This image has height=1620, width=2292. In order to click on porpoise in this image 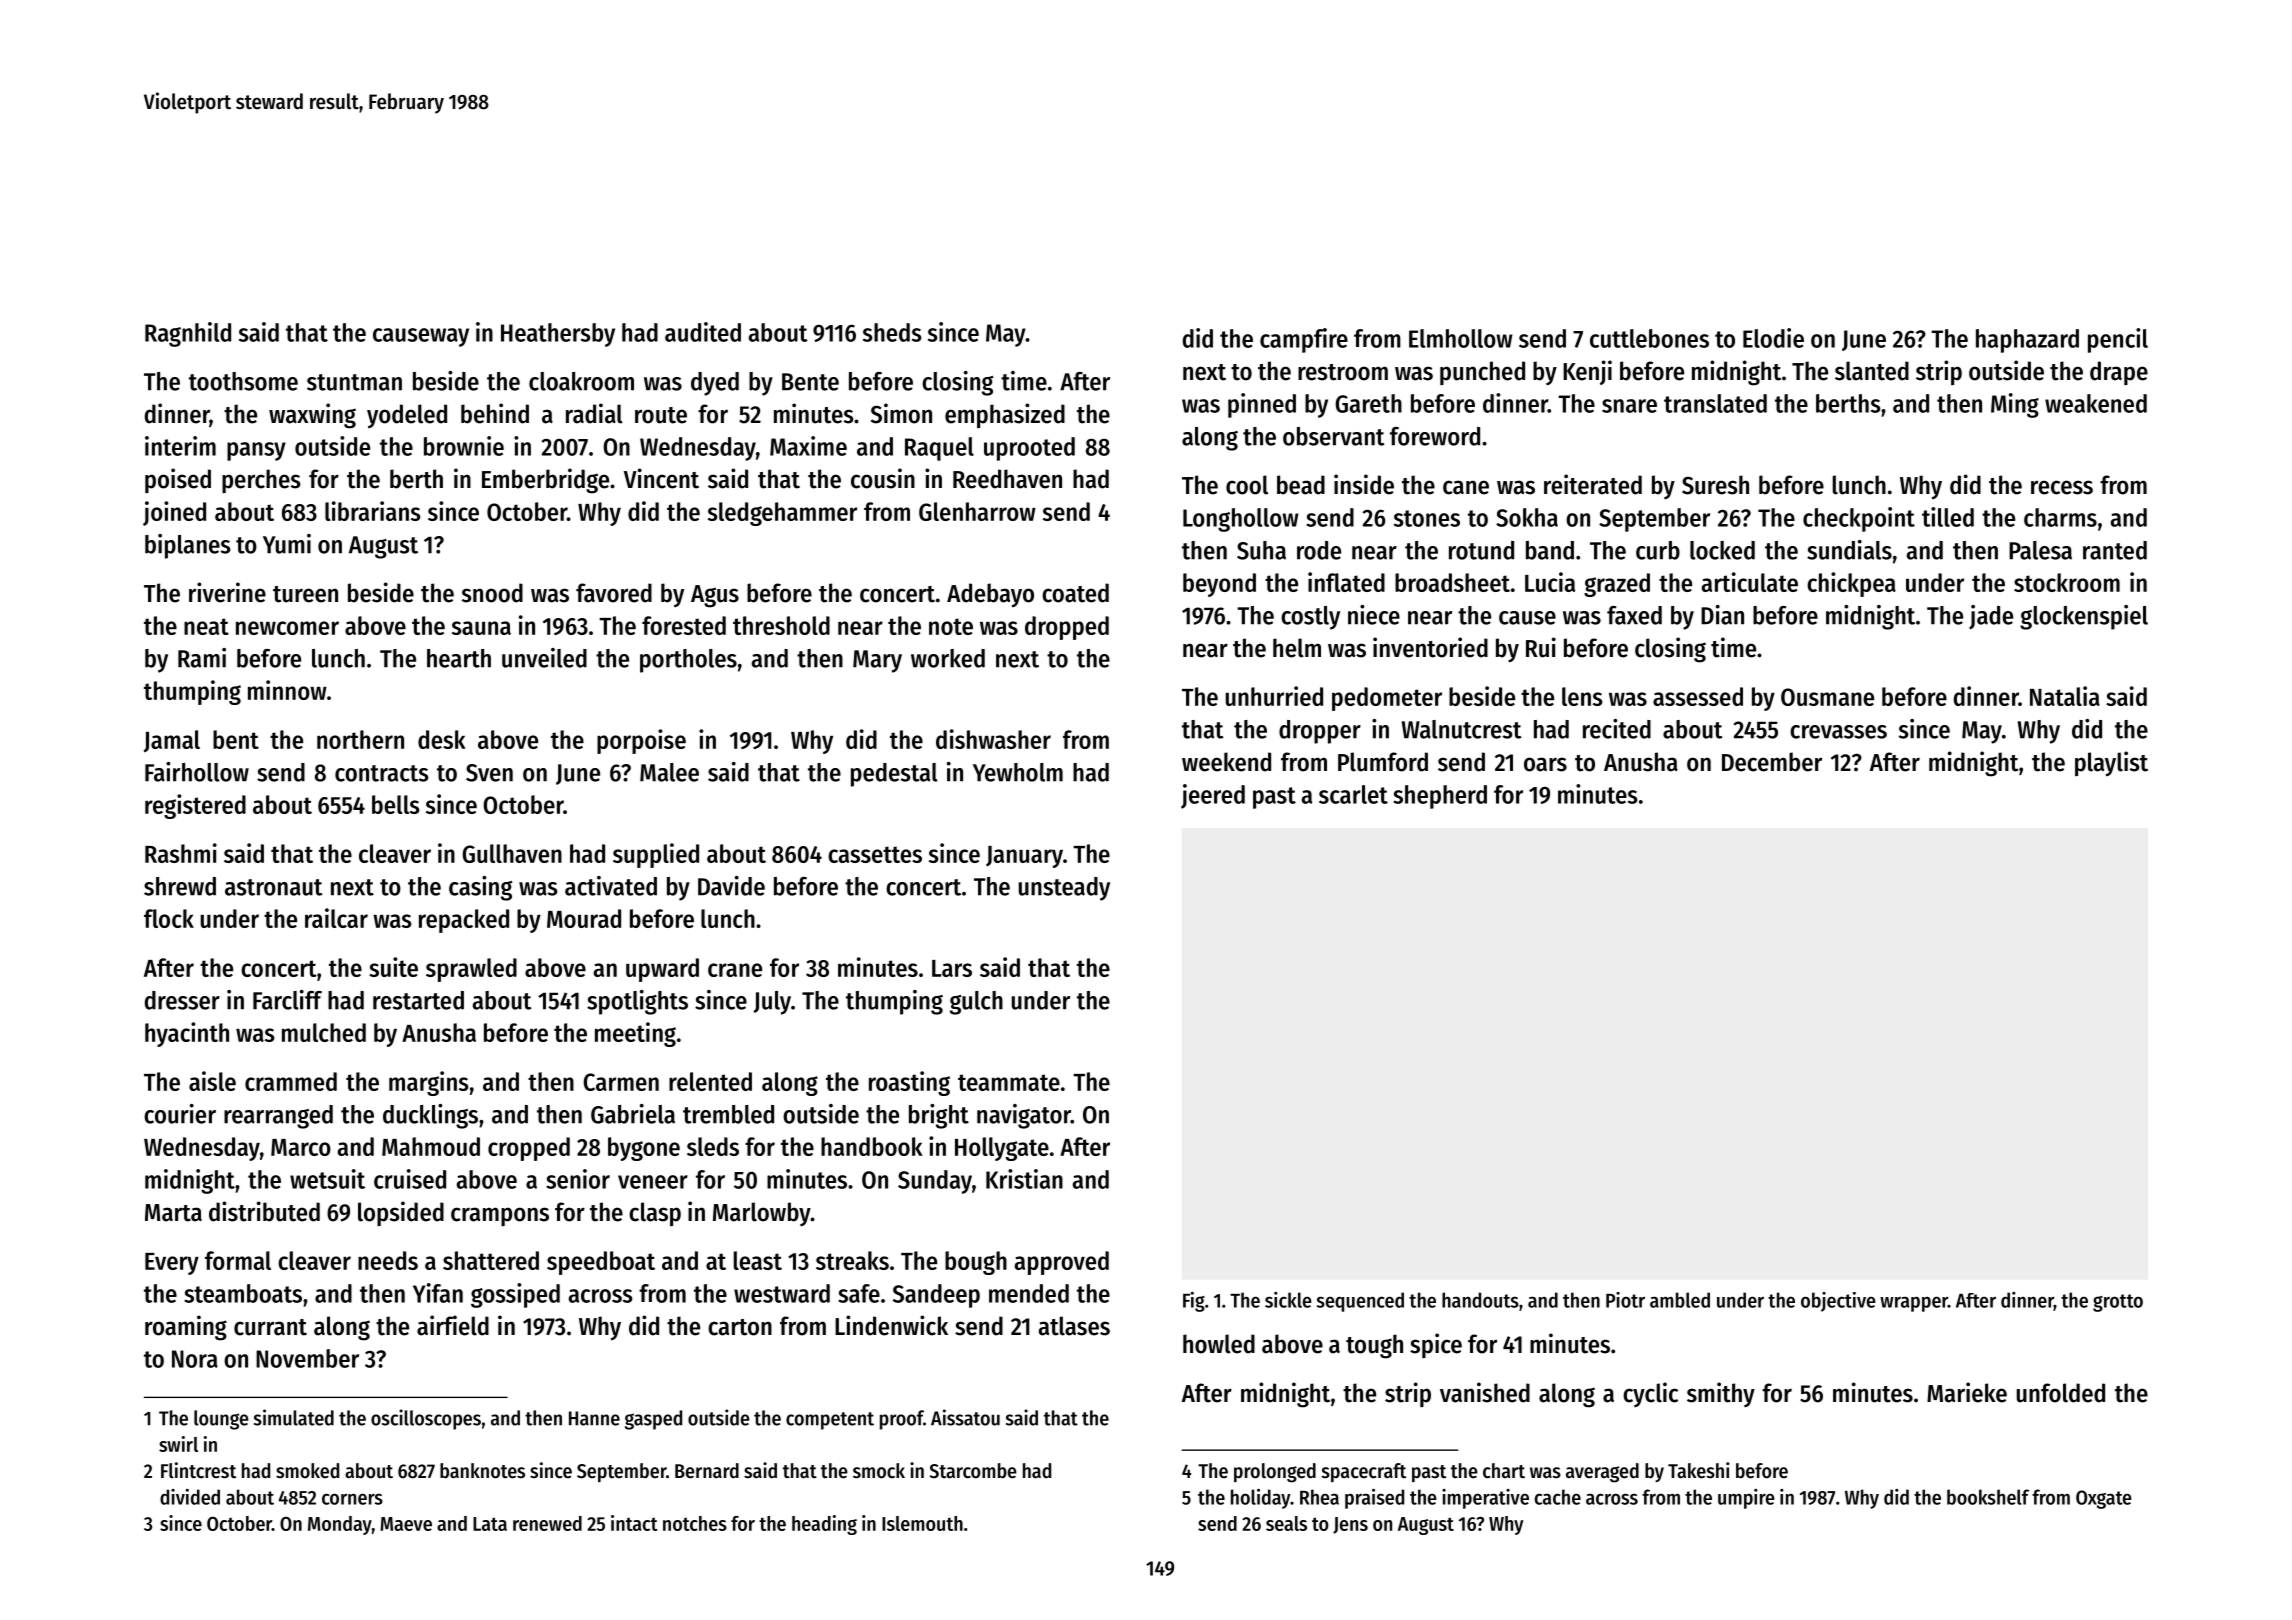, I will do `click(641, 741)`.
